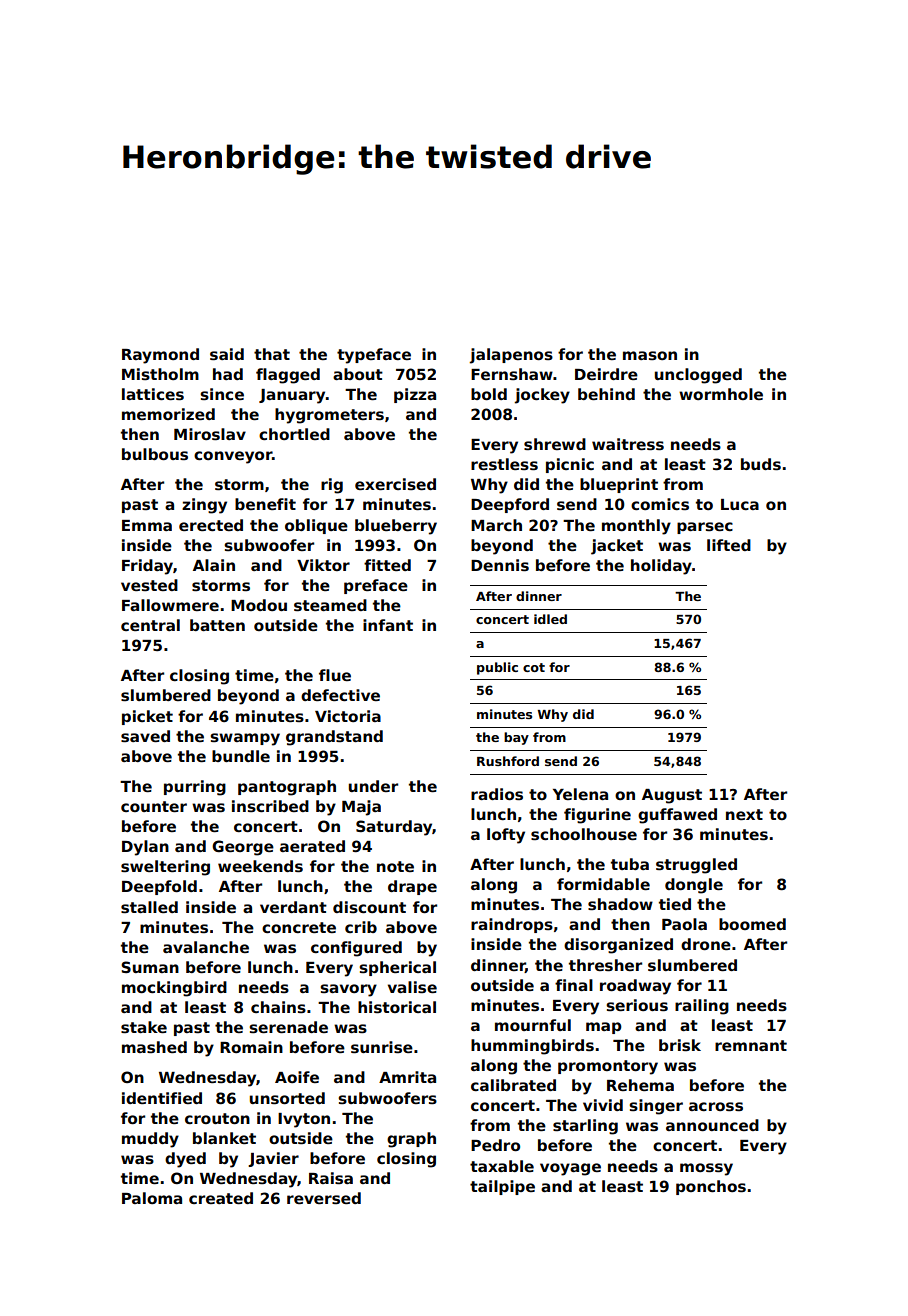  Describe the element at coordinates (497, 668) in the screenshot. I see `public` at that location.
